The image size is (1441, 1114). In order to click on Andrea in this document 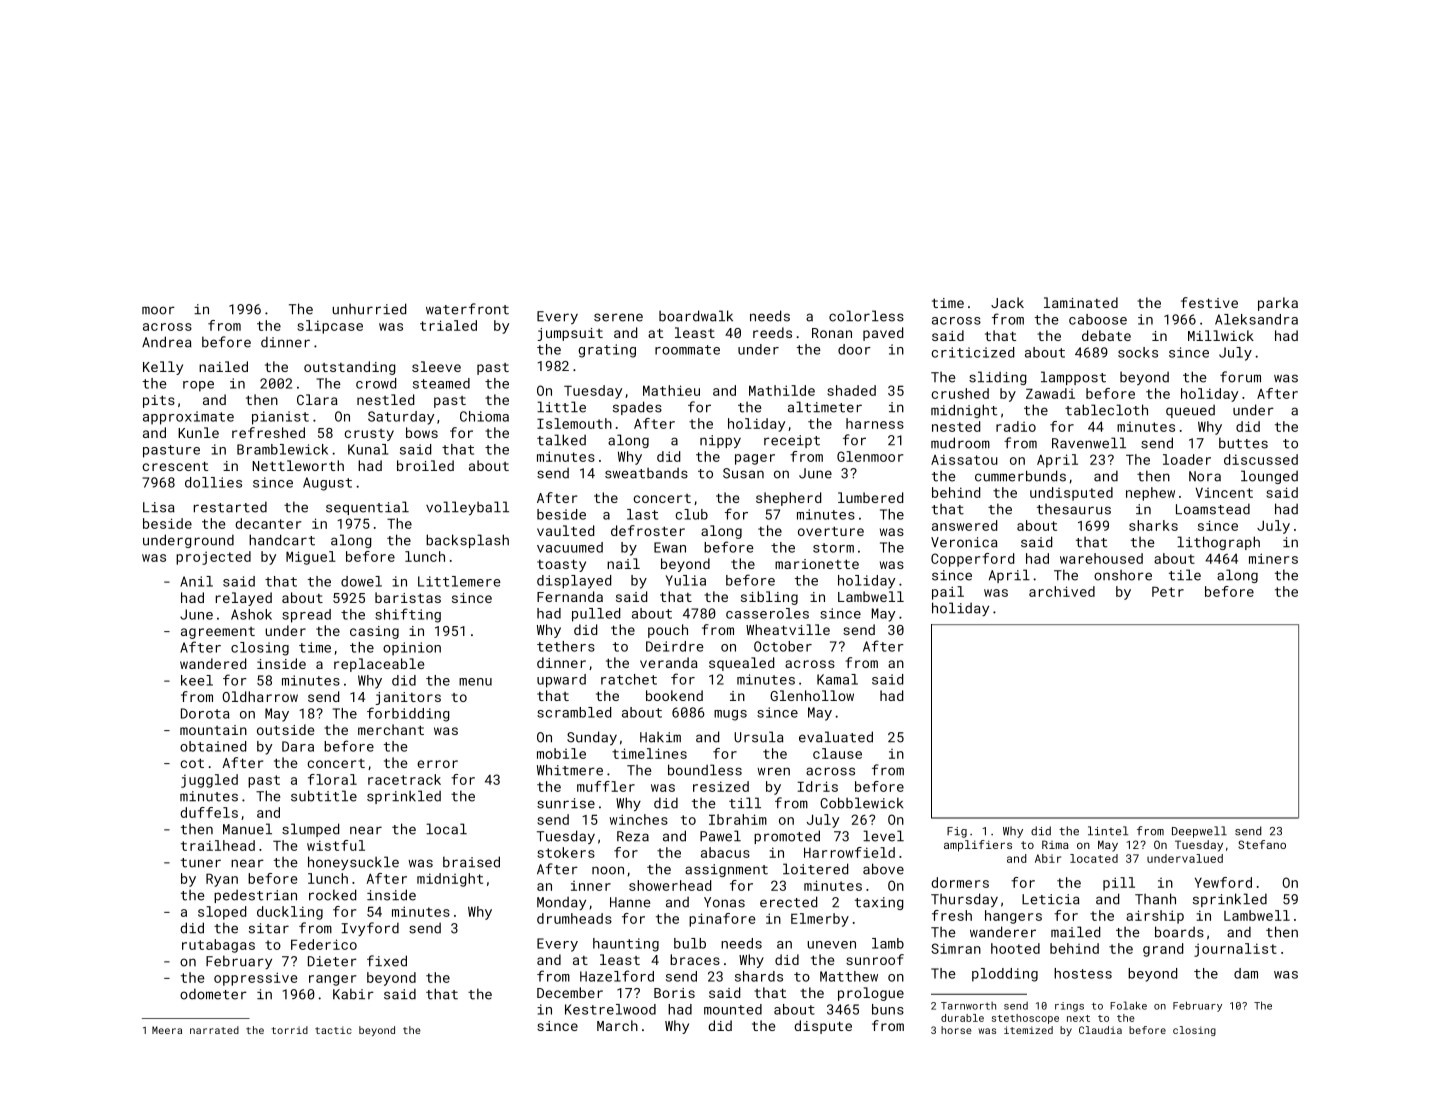, I will do `click(167, 342)`.
